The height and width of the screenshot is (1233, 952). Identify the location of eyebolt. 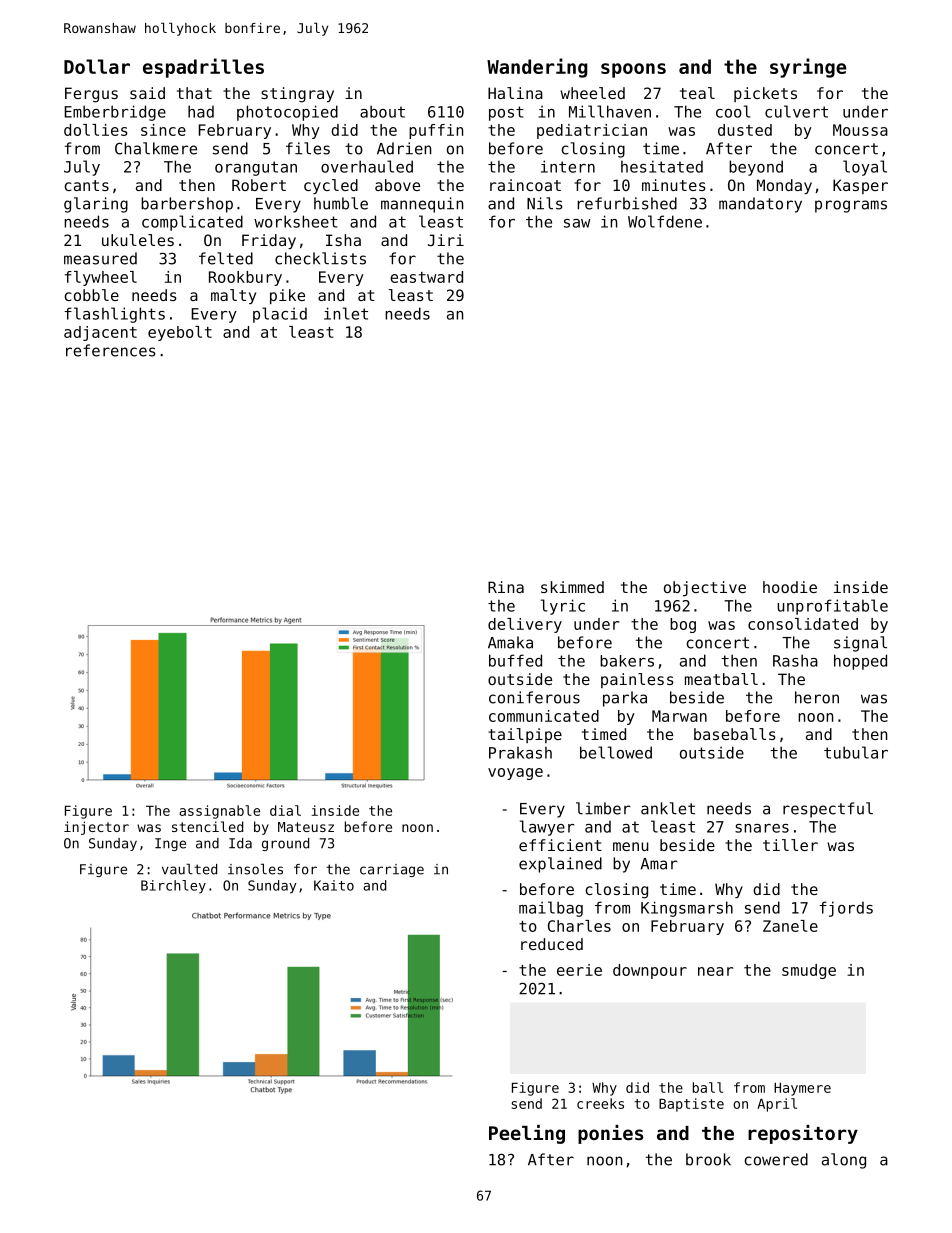
(180, 333).
